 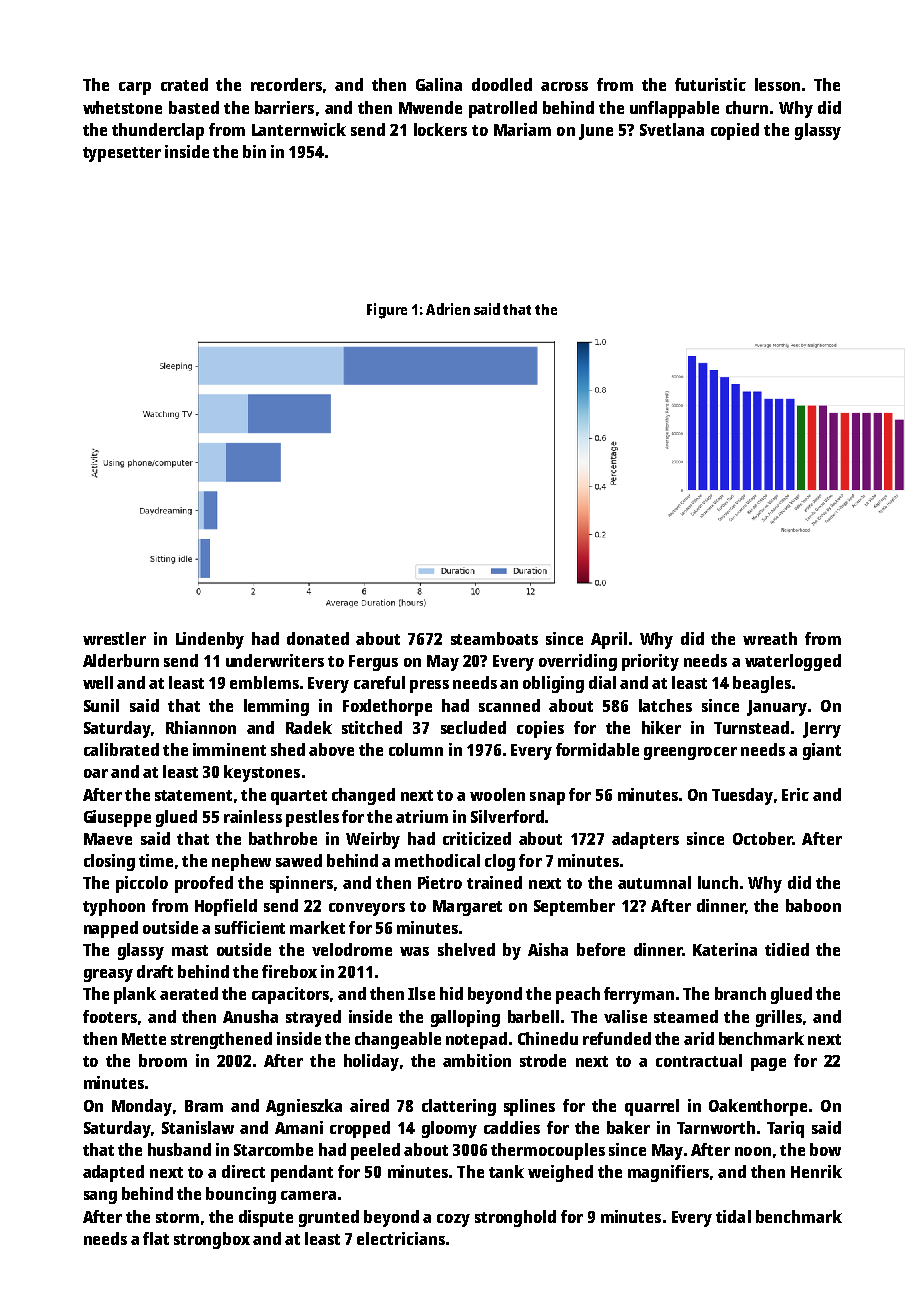 What do you see at coordinates (777, 84) in the image?
I see `lesson` at bounding box center [777, 84].
